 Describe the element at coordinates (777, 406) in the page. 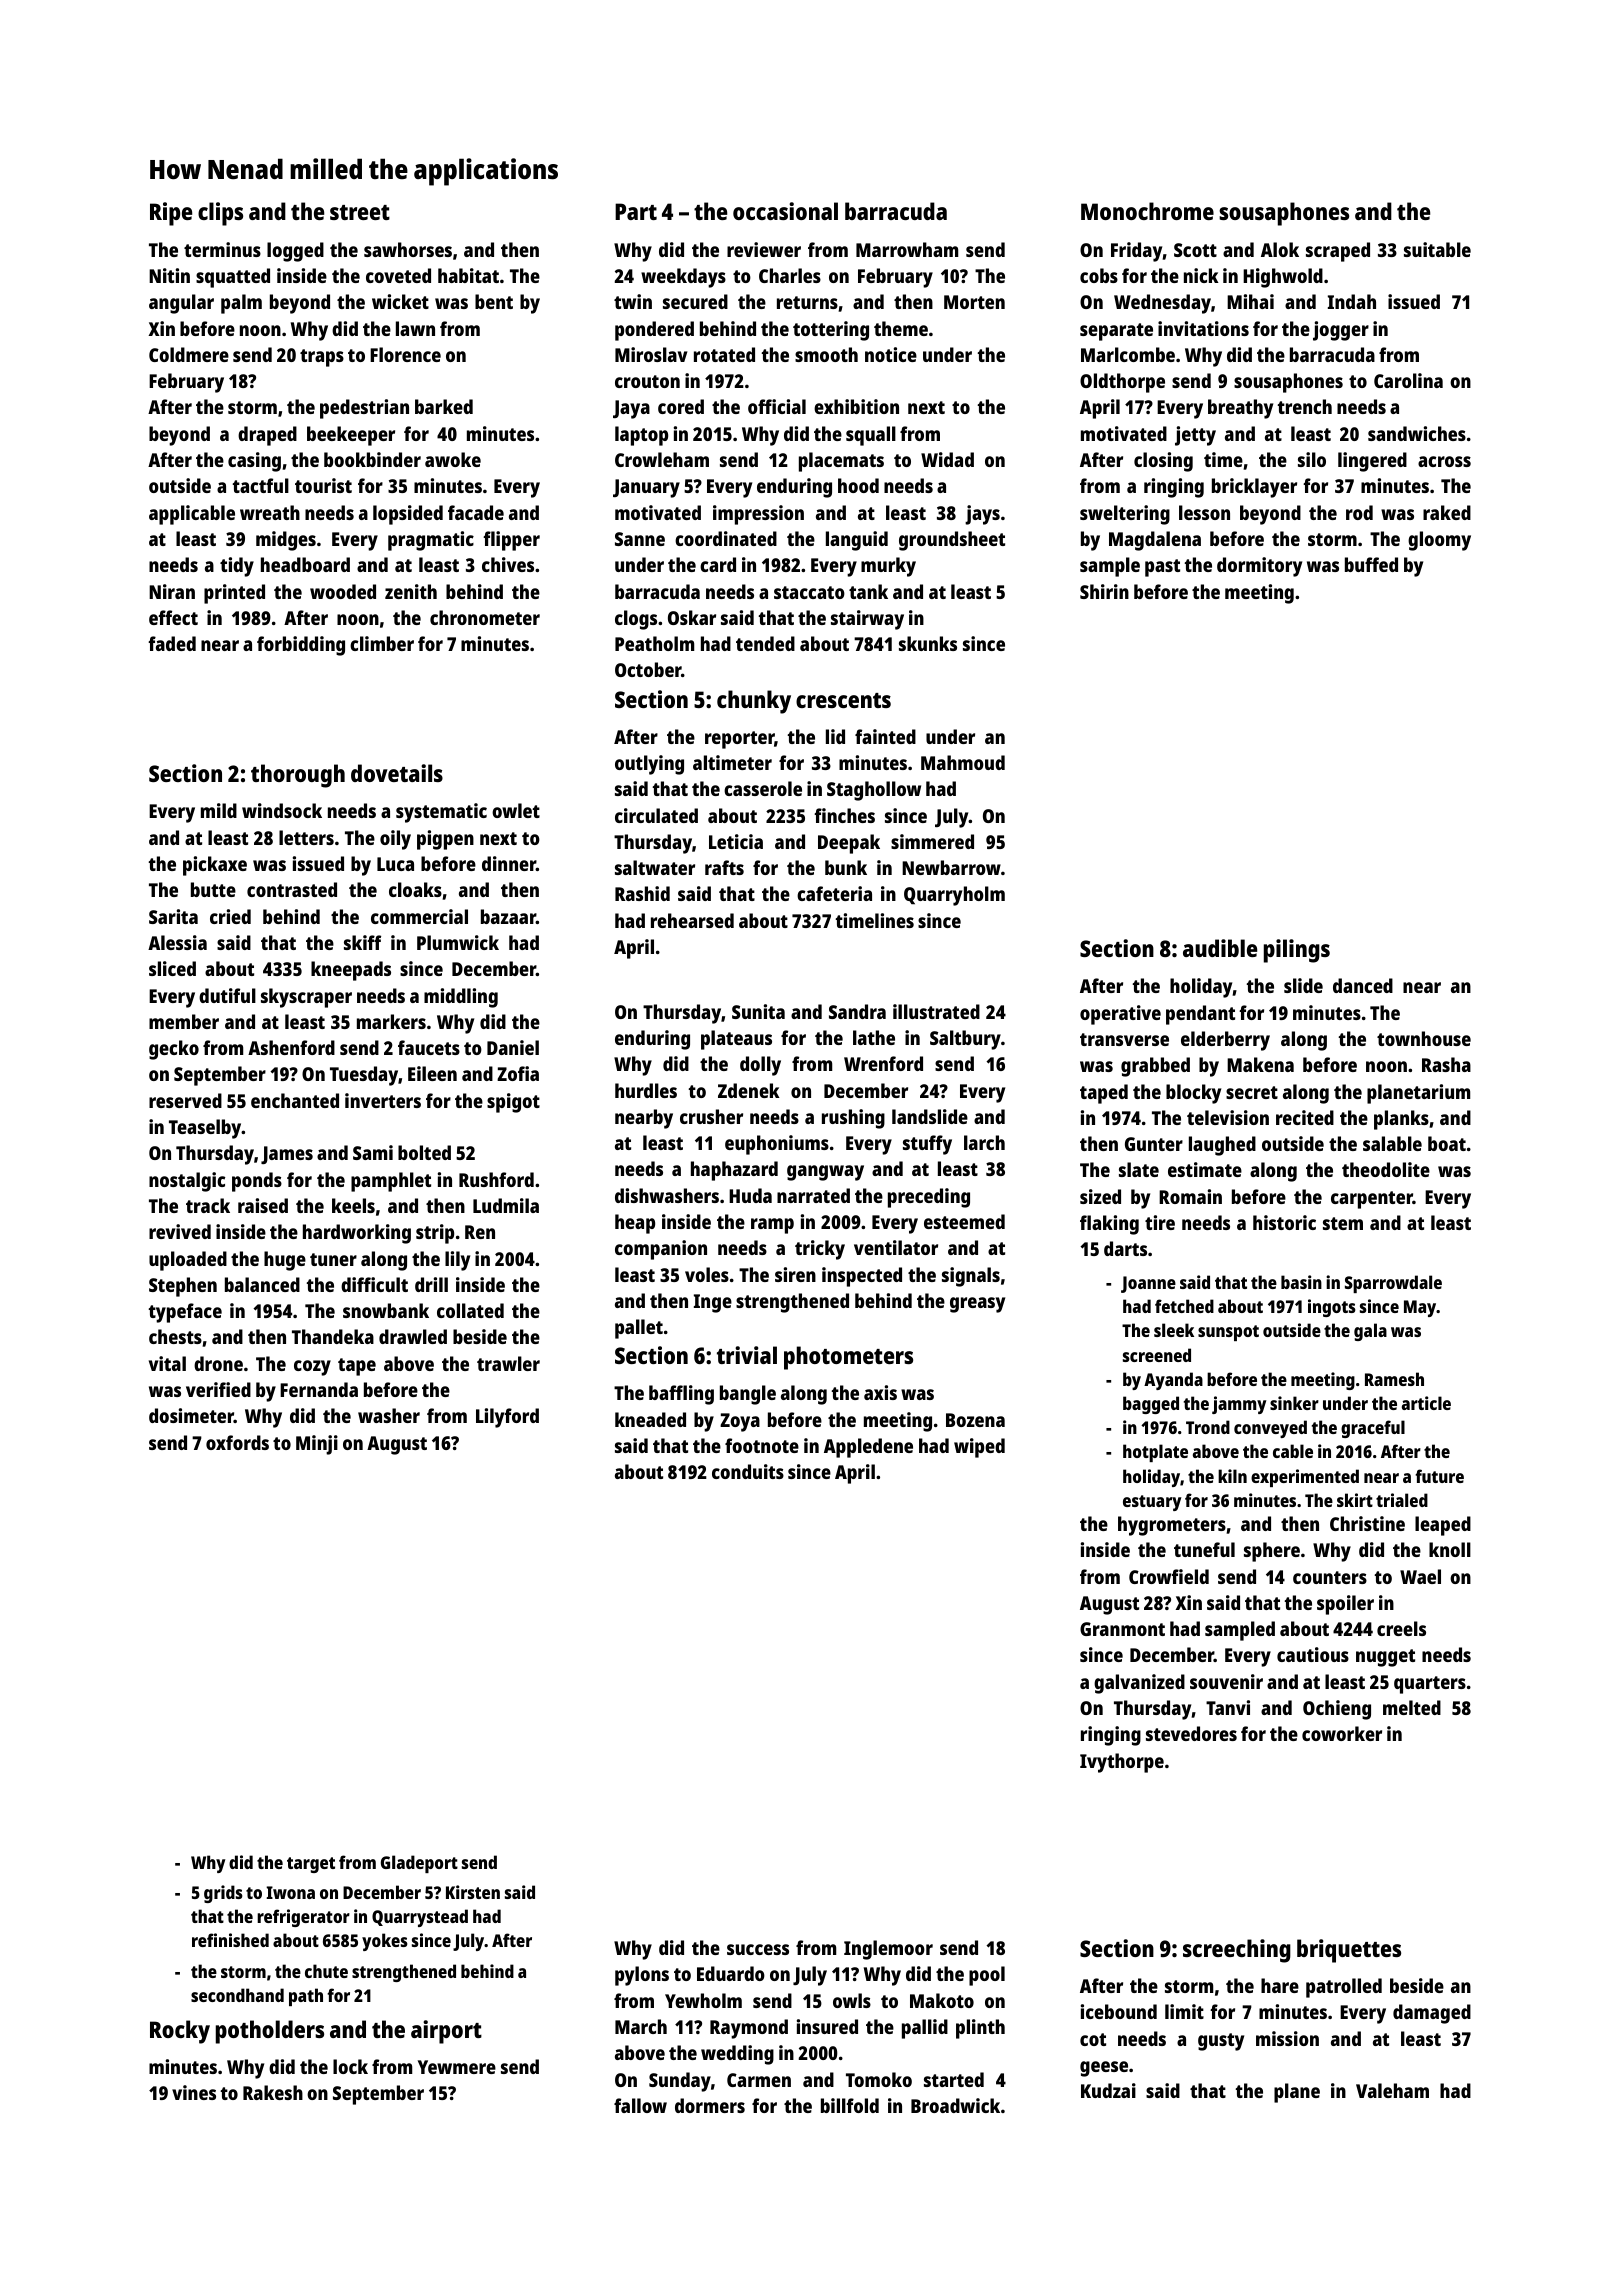

I see `official` at that location.
